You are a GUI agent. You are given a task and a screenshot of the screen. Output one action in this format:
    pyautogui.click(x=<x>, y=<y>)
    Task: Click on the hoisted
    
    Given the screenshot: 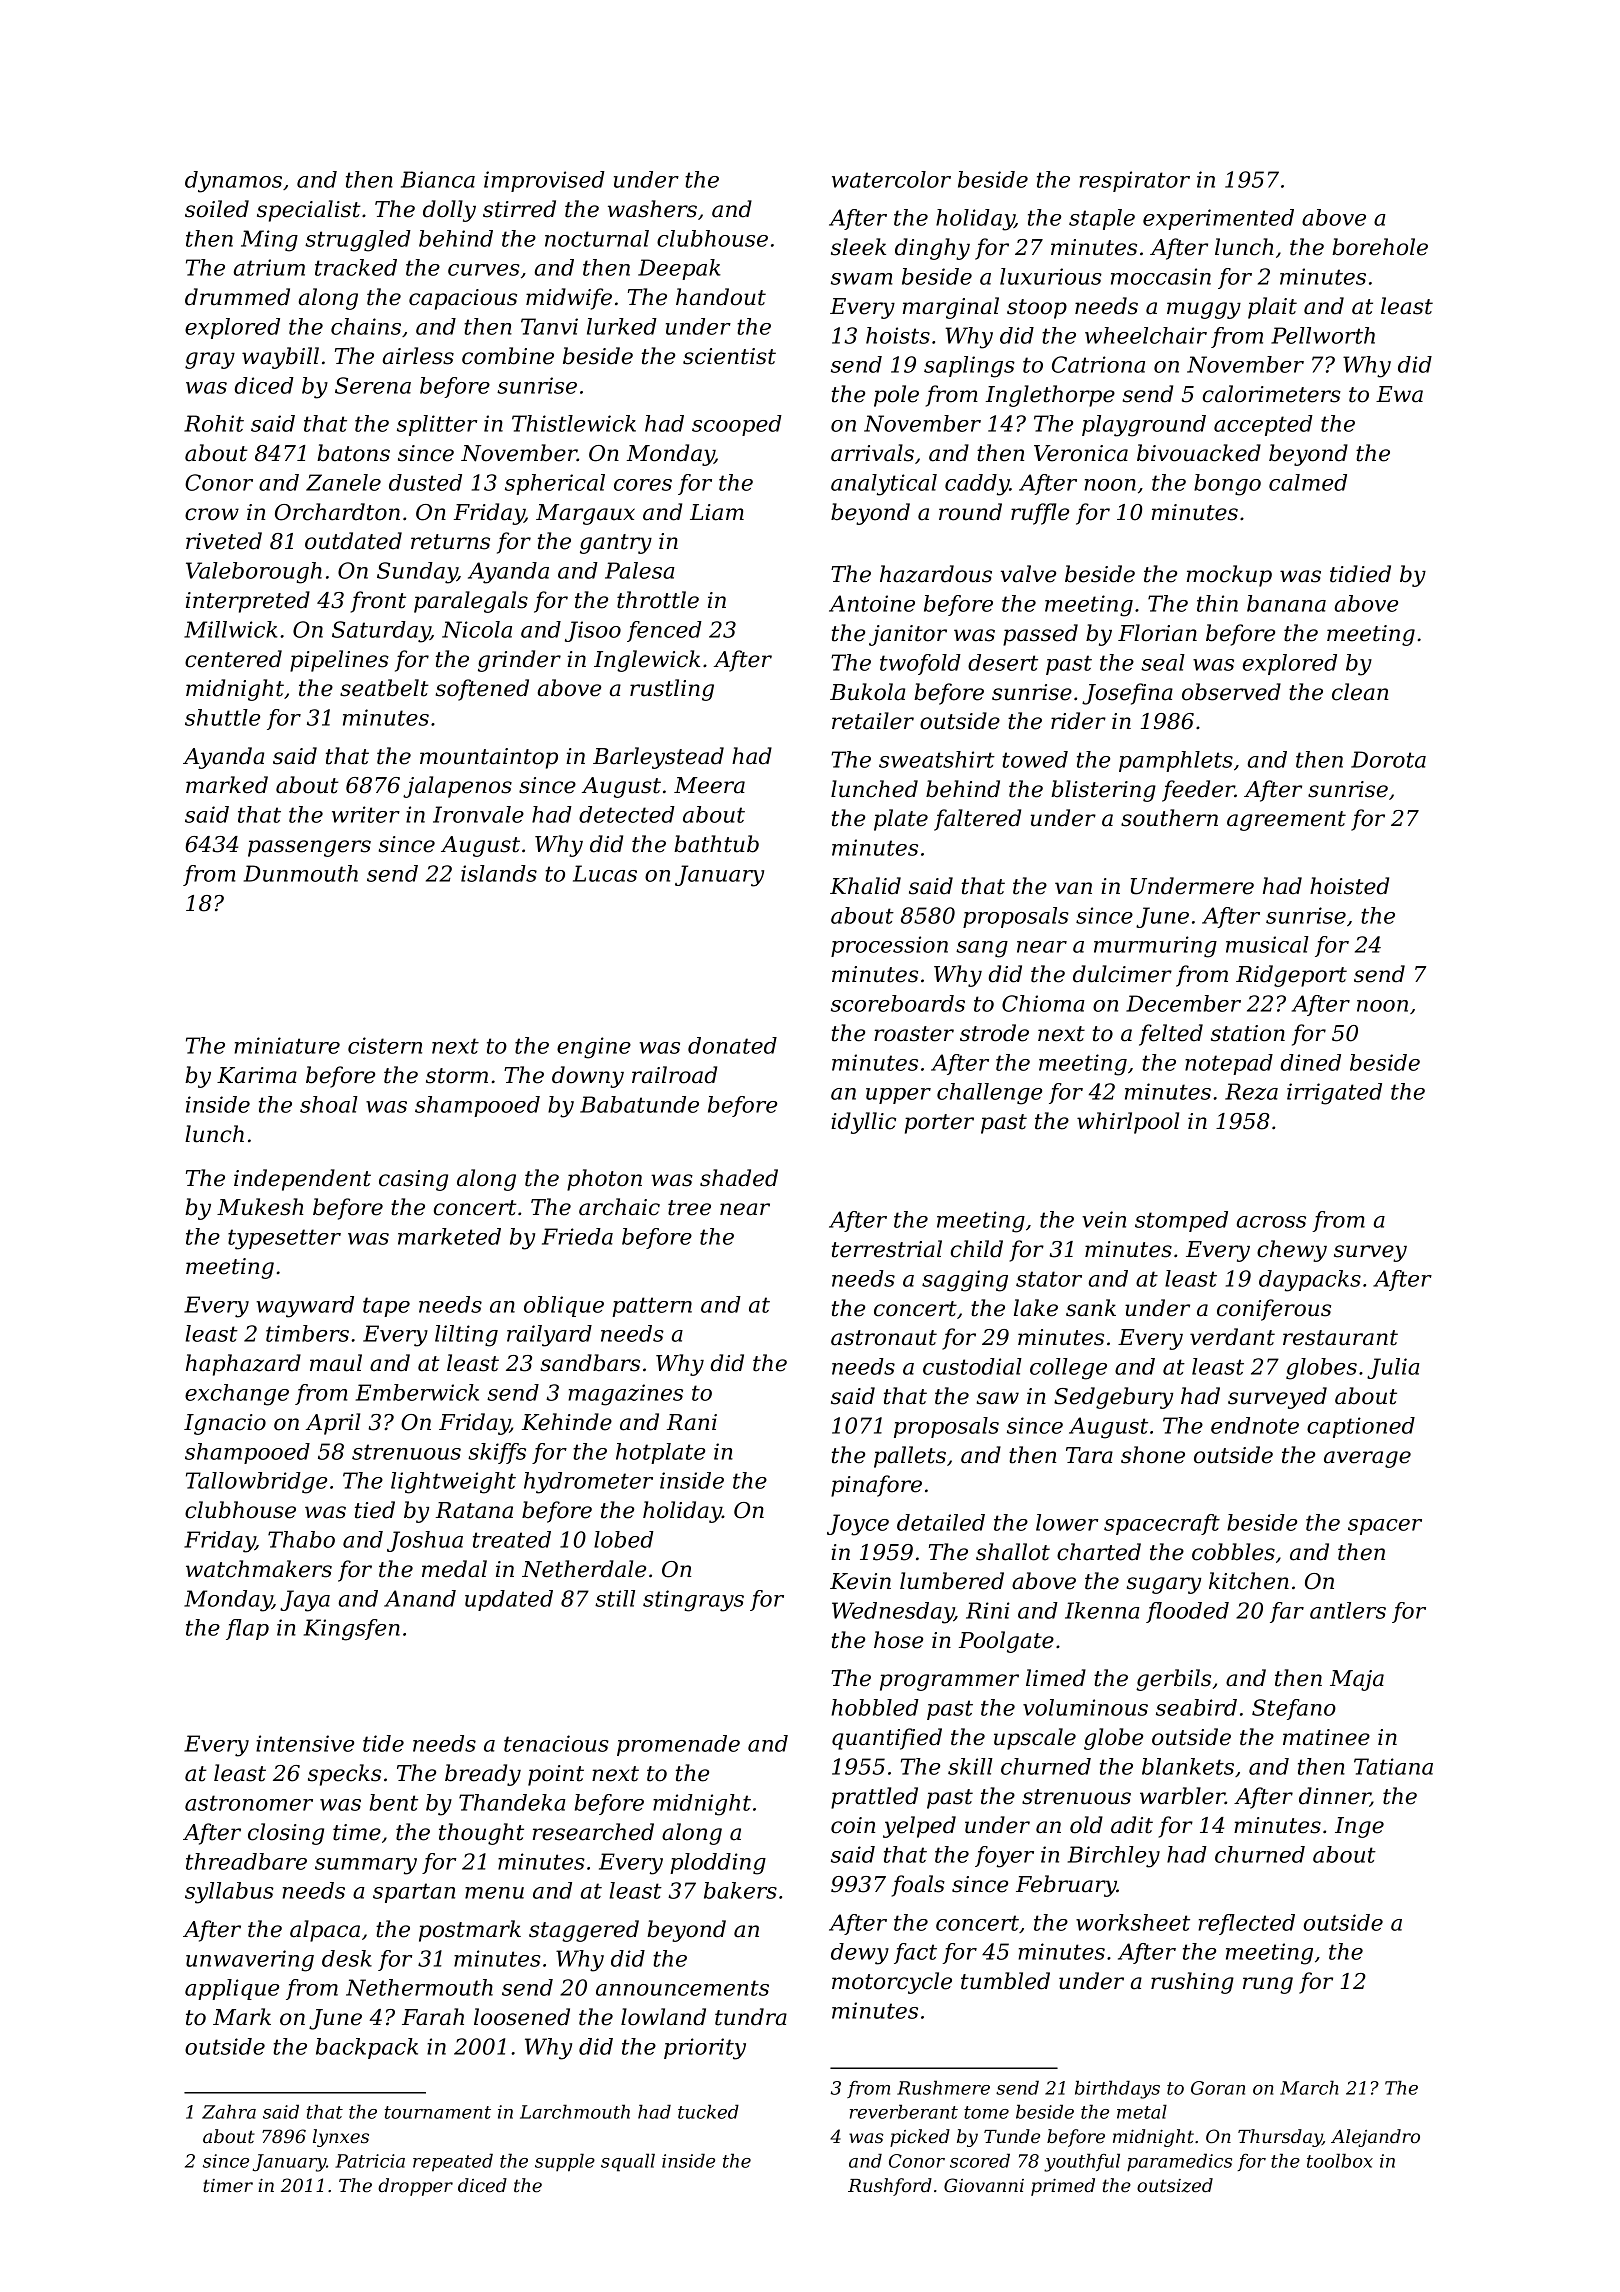 What is the action you would take?
    pyautogui.click(x=1349, y=886)
